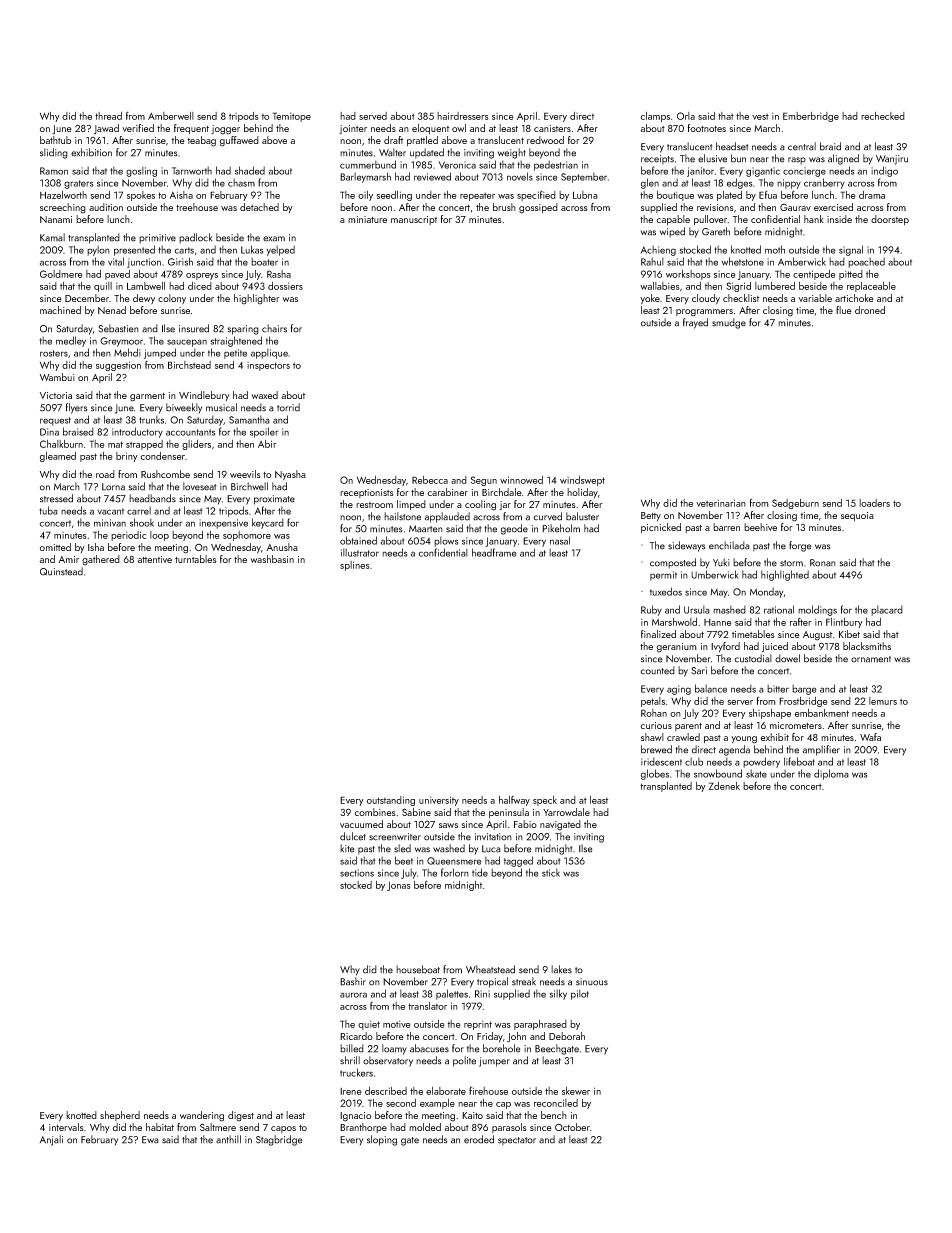 The image size is (952, 1233). I want to click on October, so click(572, 1127).
